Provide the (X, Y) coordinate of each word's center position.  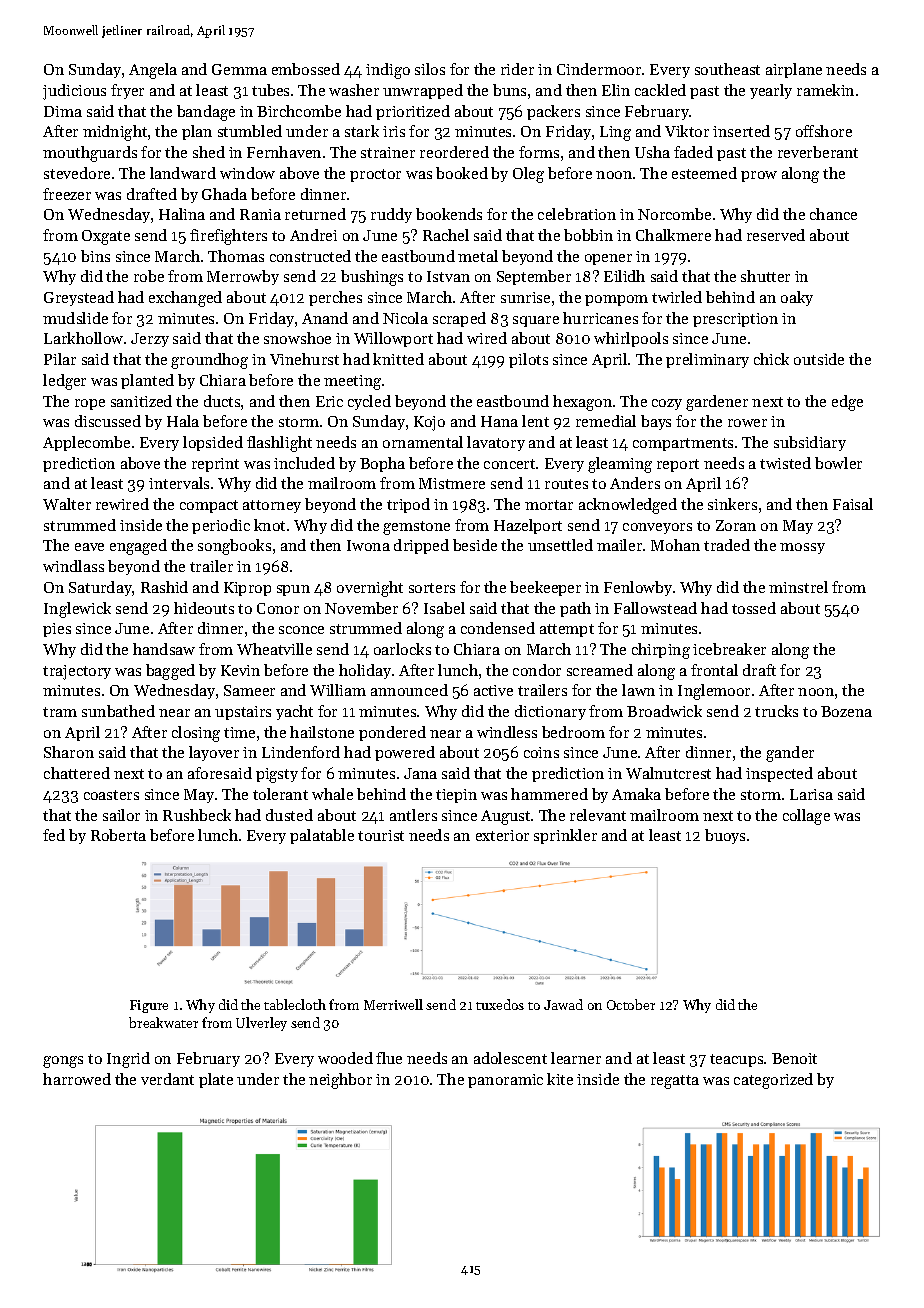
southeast (727, 69)
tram (60, 712)
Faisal (853, 504)
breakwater (163, 1022)
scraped (459, 319)
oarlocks (402, 649)
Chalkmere (673, 235)
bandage (206, 113)
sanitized (141, 401)
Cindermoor (599, 69)
